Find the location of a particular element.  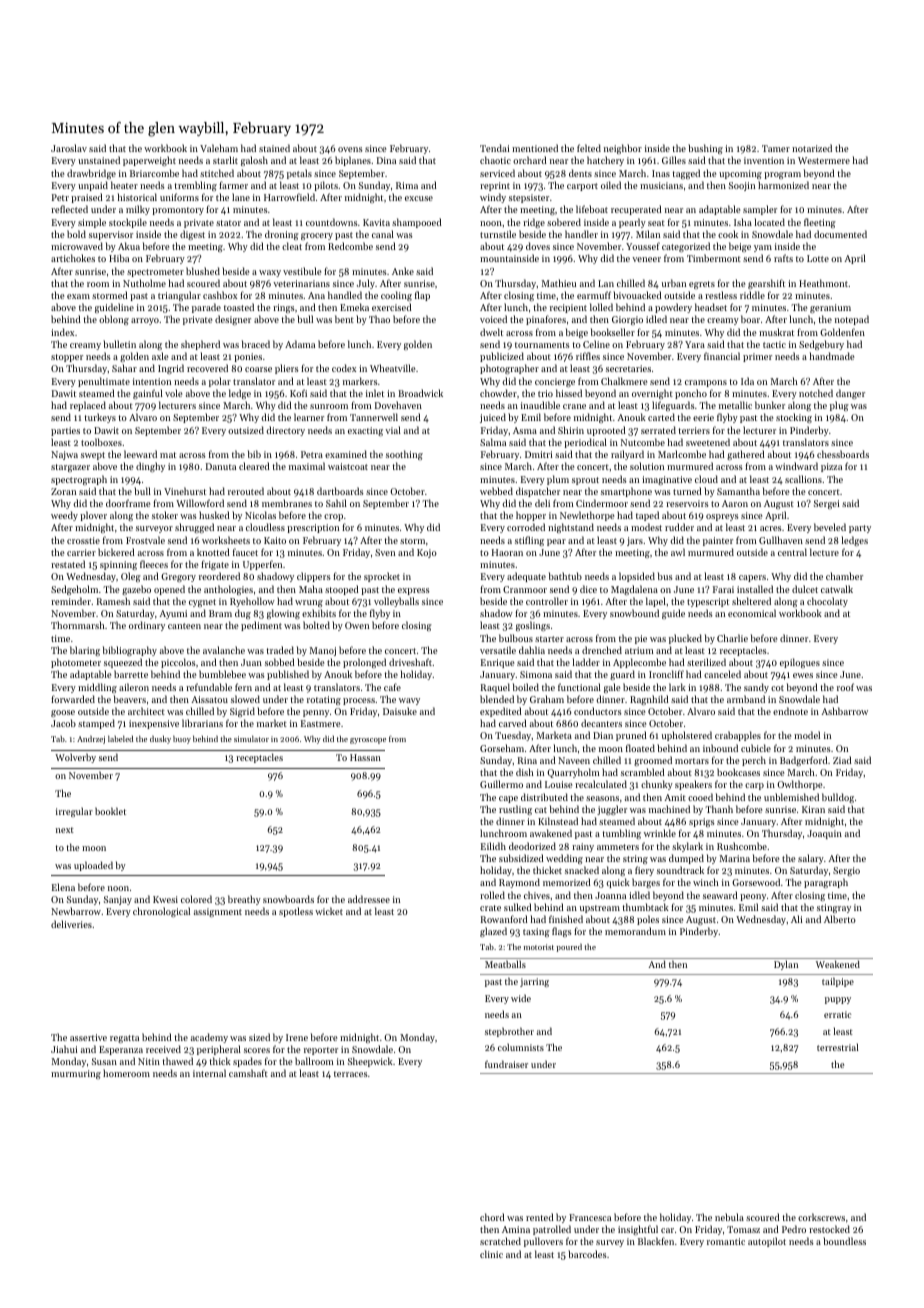

Valeham is located at coordinates (219, 148).
